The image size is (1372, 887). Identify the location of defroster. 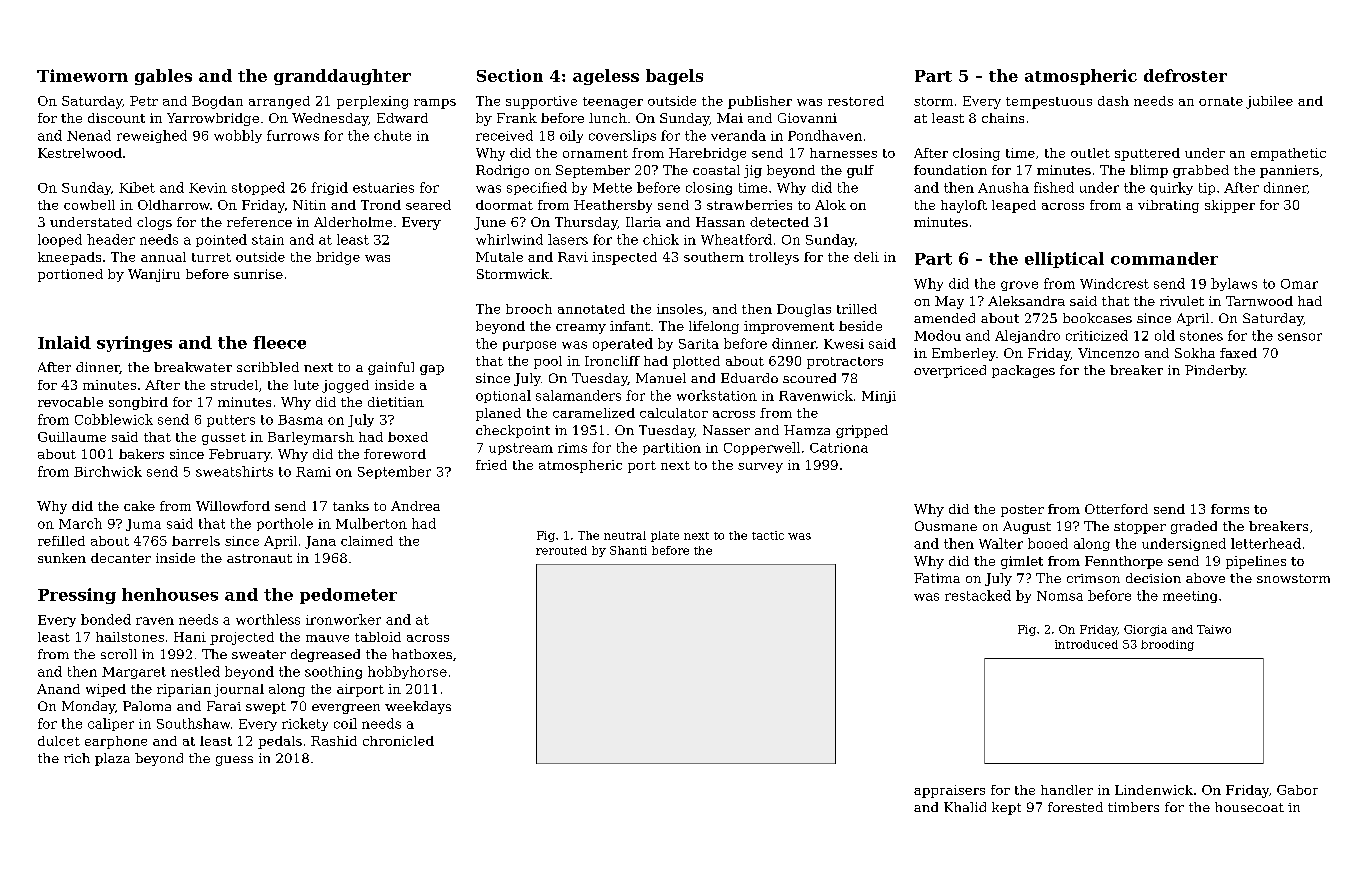
(1185, 75).
